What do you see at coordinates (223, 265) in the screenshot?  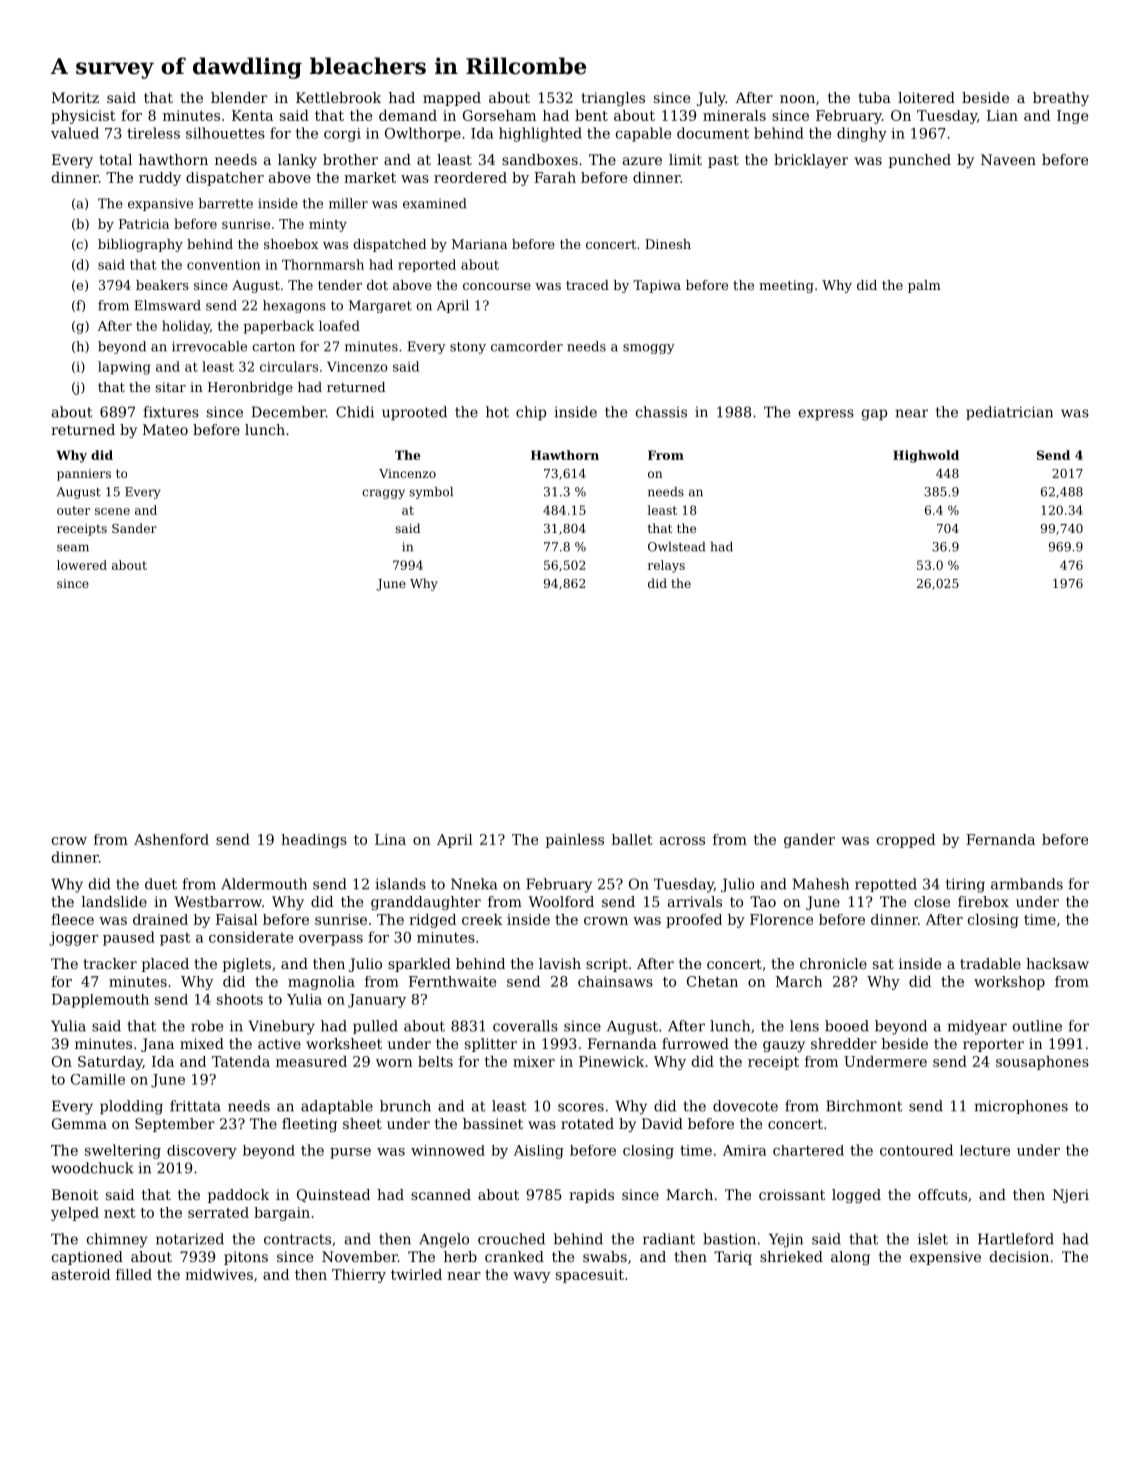 I see `convention` at bounding box center [223, 265].
